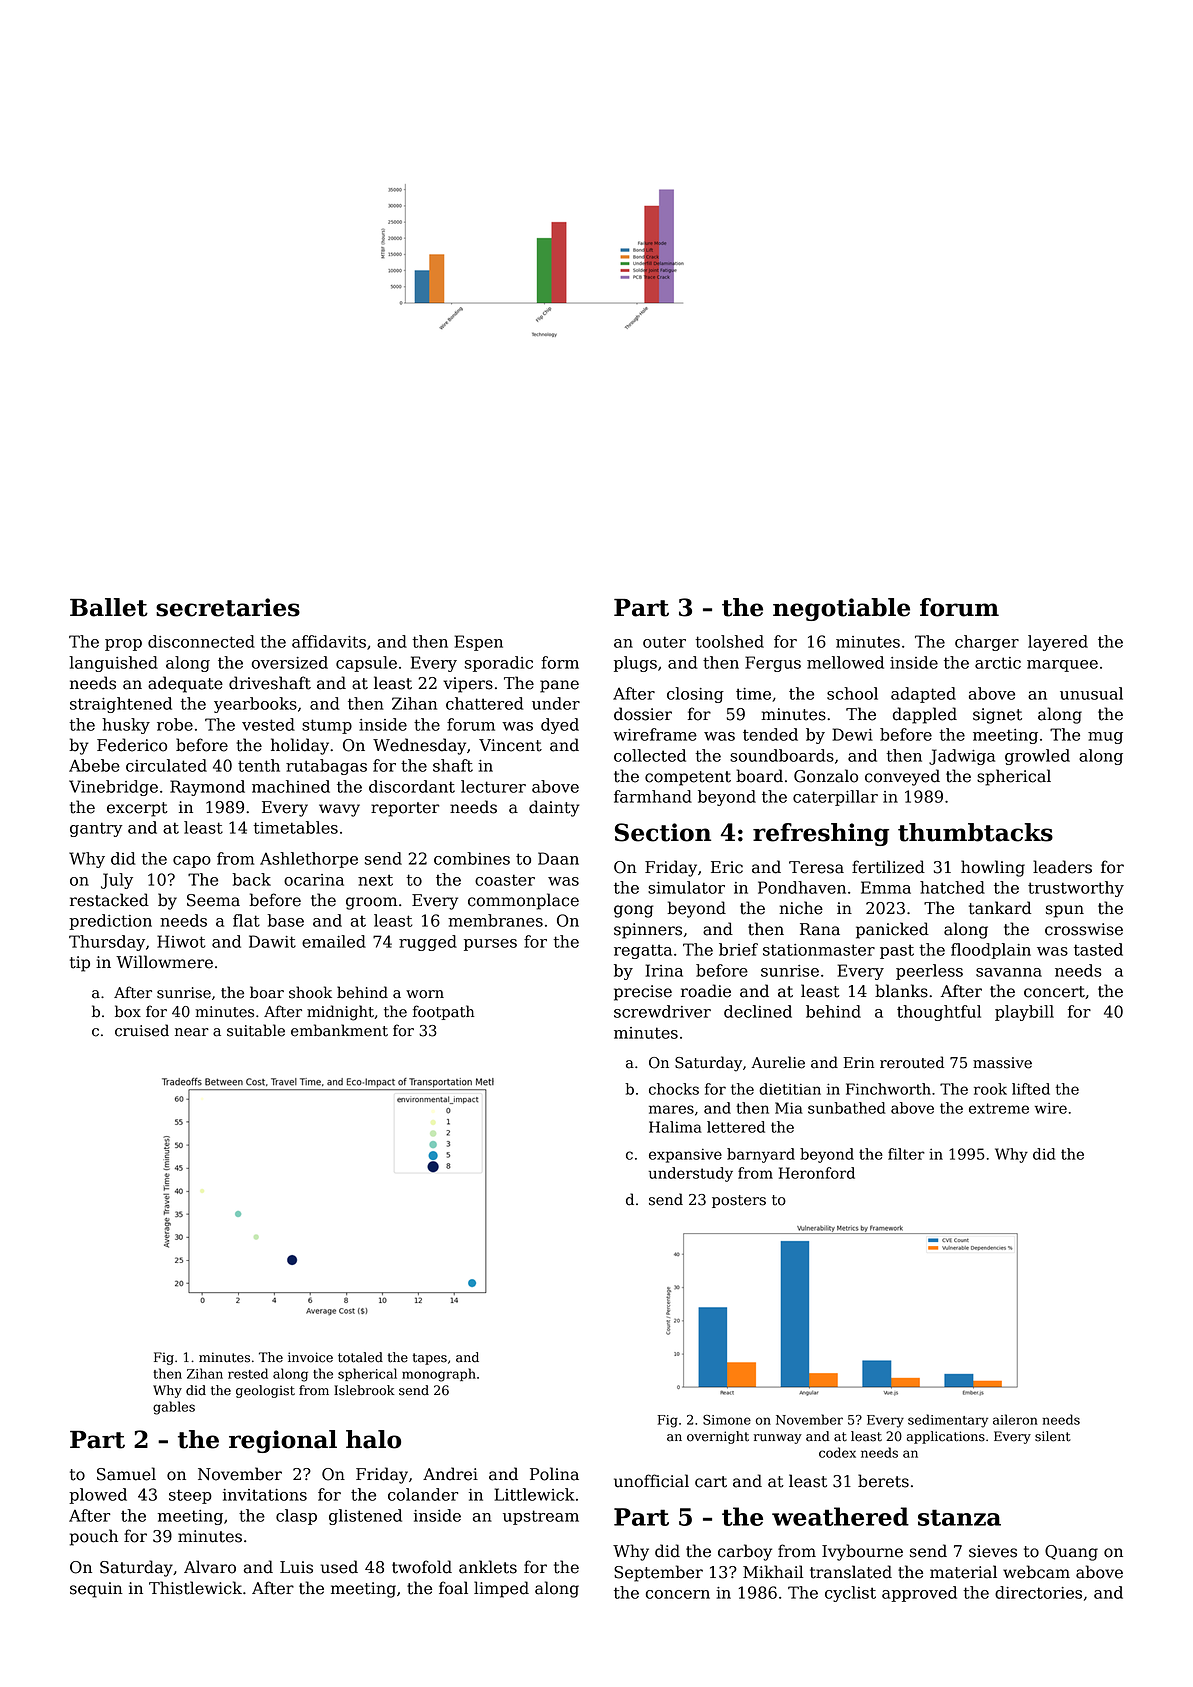 This screenshot has width=1193, height=1687. Describe the element at coordinates (662, 1011) in the screenshot. I see `screwdriver` at that location.
